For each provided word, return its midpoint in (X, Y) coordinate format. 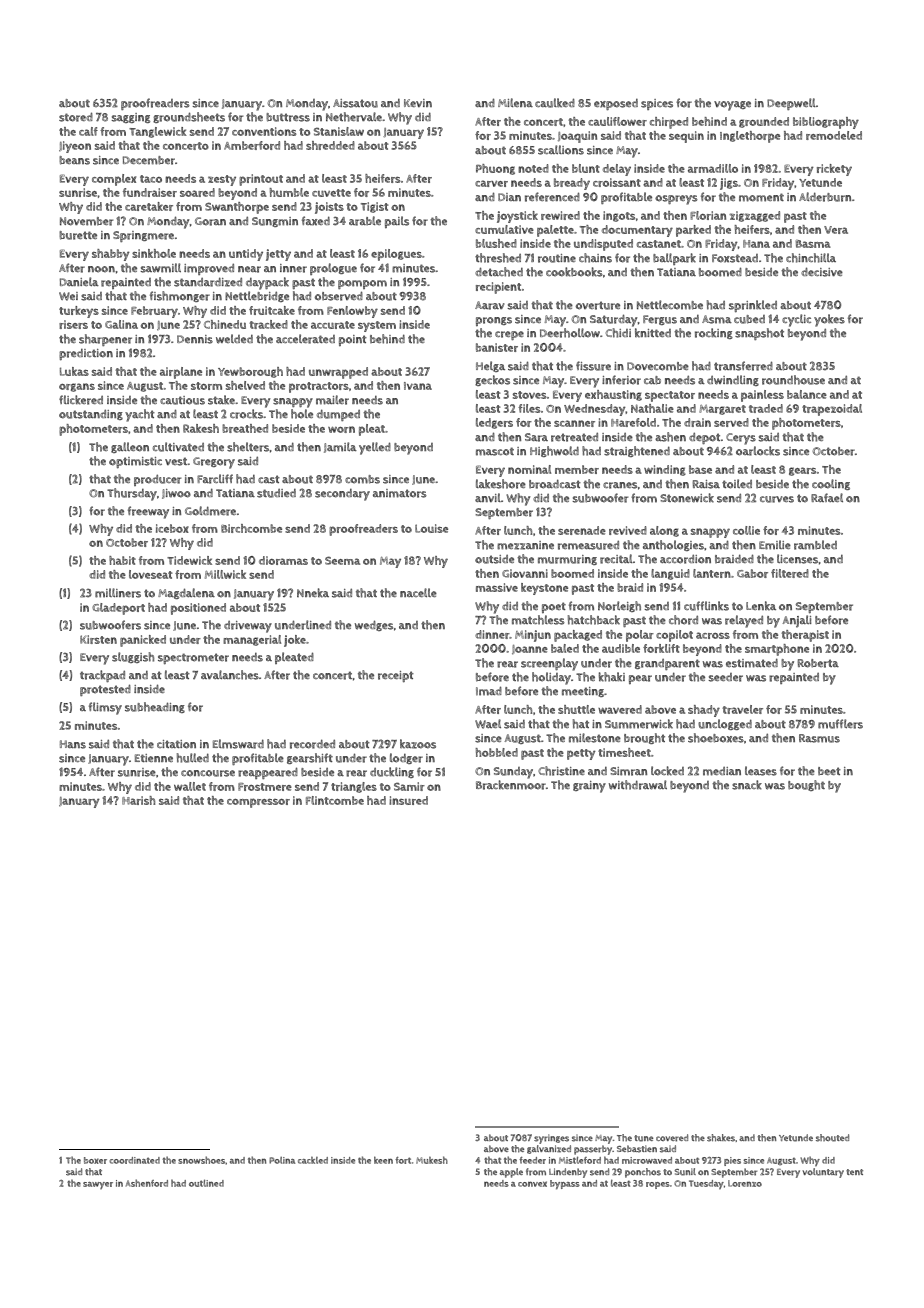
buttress (288, 117)
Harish (138, 800)
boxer (95, 1160)
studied (276, 493)
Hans (73, 744)
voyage (732, 106)
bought (806, 785)
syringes (551, 1139)
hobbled (497, 752)
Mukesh (432, 1160)
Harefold (633, 422)
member (577, 469)
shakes (721, 1138)
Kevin (418, 103)
